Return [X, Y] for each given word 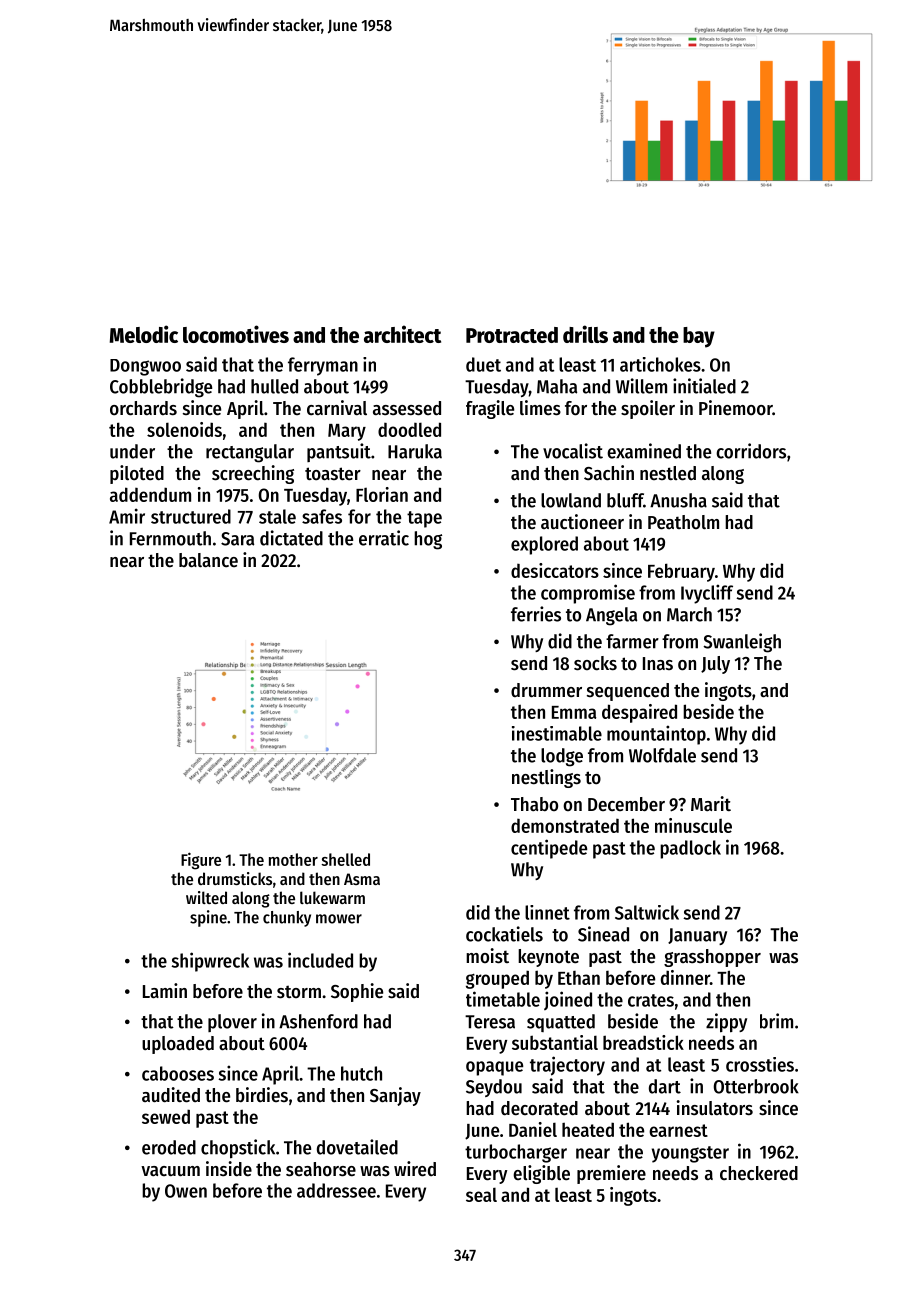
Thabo [534, 804]
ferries [536, 614]
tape [424, 519]
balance [208, 560]
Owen [186, 1191]
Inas [658, 663]
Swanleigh [742, 643]
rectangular [250, 453]
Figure [201, 861]
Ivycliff [707, 594]
